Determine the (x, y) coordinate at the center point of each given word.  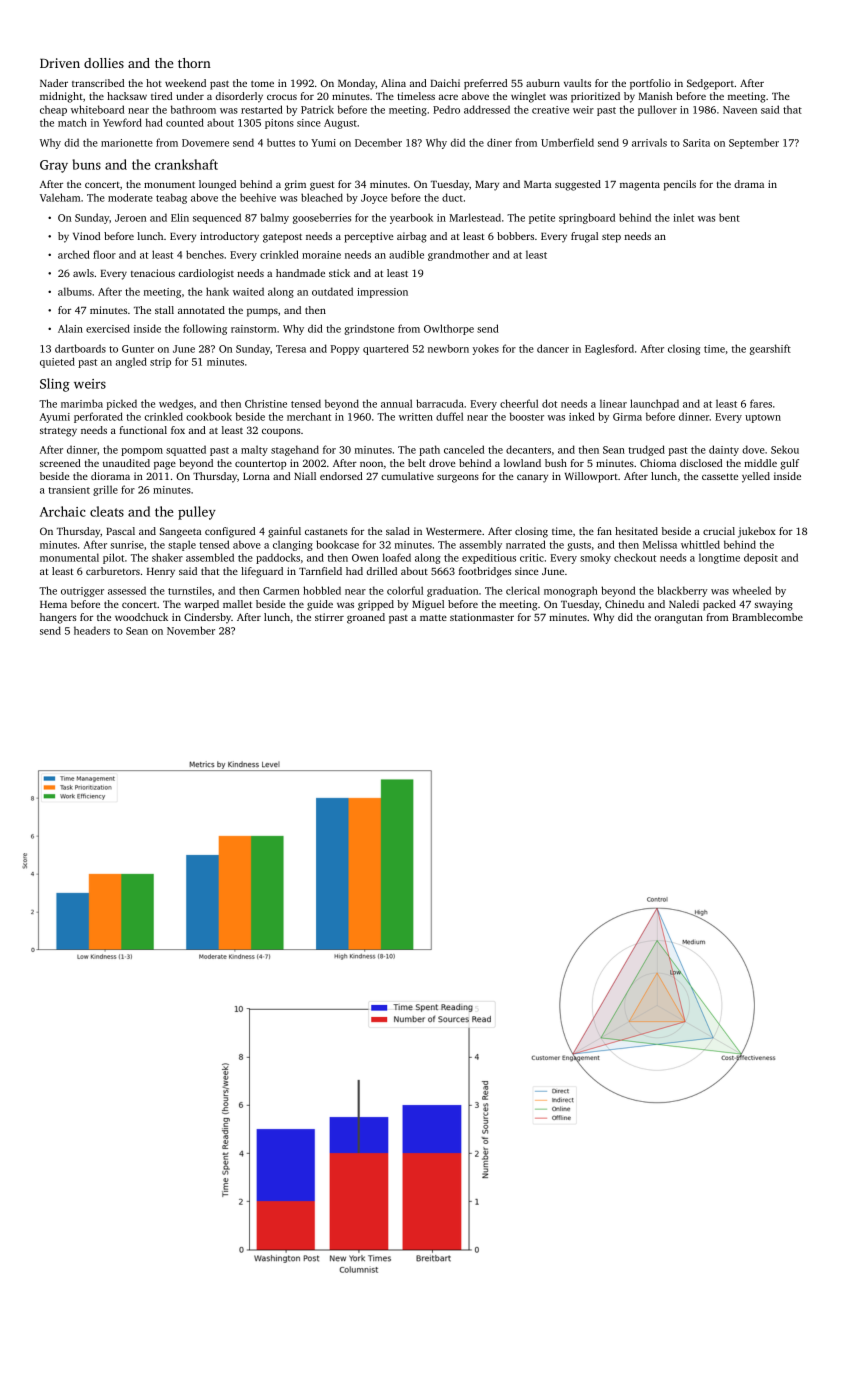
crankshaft (186, 164)
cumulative (407, 476)
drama (749, 184)
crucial (719, 531)
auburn (543, 83)
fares (761, 403)
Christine (266, 403)
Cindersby (207, 618)
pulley (197, 513)
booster (527, 416)
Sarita (696, 143)
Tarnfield (320, 571)
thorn (194, 63)
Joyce (374, 199)
